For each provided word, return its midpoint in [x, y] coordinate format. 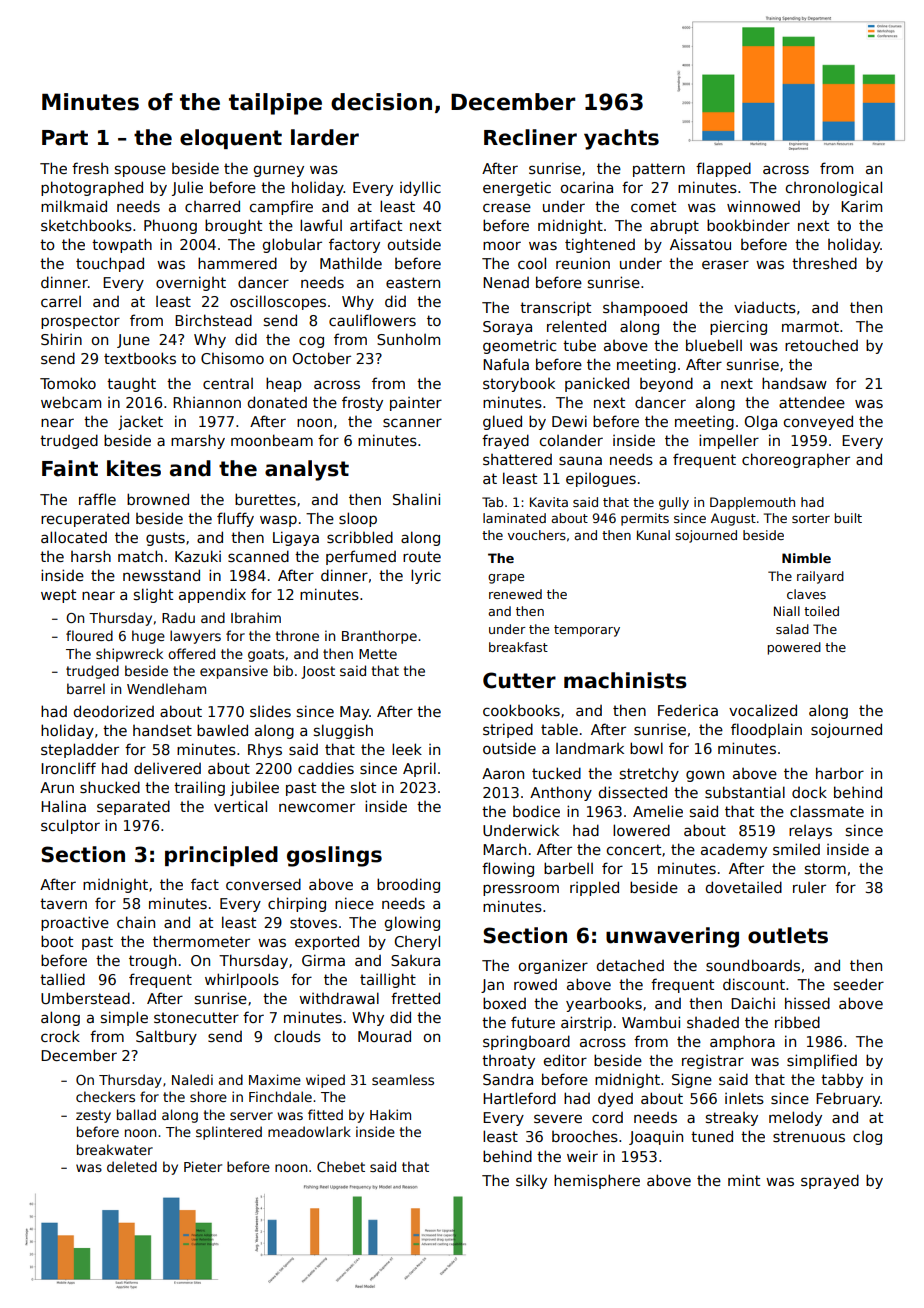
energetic [517, 188]
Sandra [508, 1079]
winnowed [763, 206]
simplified [822, 1061]
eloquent [231, 139]
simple [124, 1018]
